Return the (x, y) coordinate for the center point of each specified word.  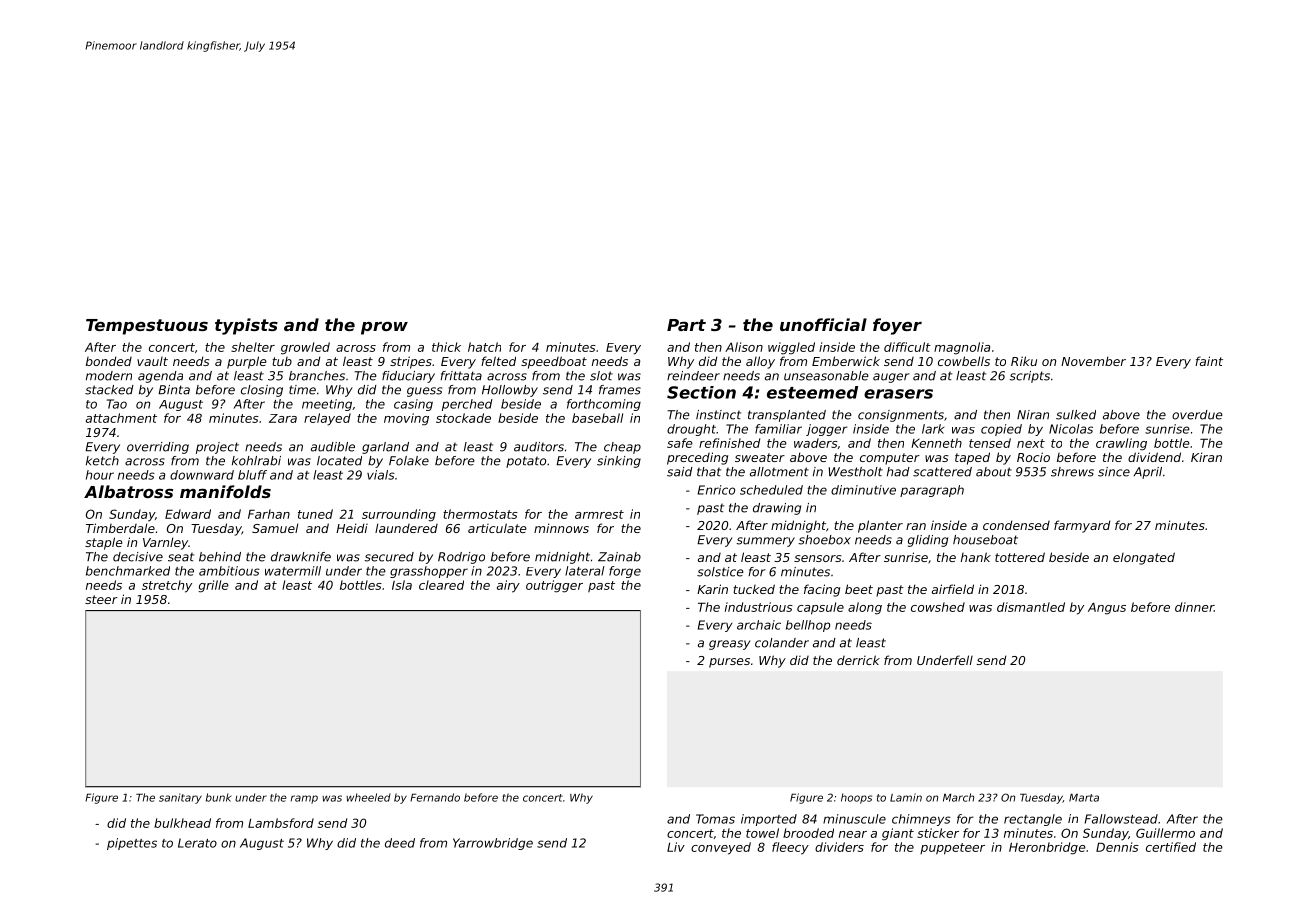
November (1093, 361)
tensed (990, 443)
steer (101, 599)
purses (729, 663)
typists (246, 326)
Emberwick (846, 361)
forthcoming (604, 405)
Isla (402, 585)
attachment (121, 418)
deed (400, 843)
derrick (858, 660)
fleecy (790, 848)
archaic (759, 625)
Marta (1084, 797)
